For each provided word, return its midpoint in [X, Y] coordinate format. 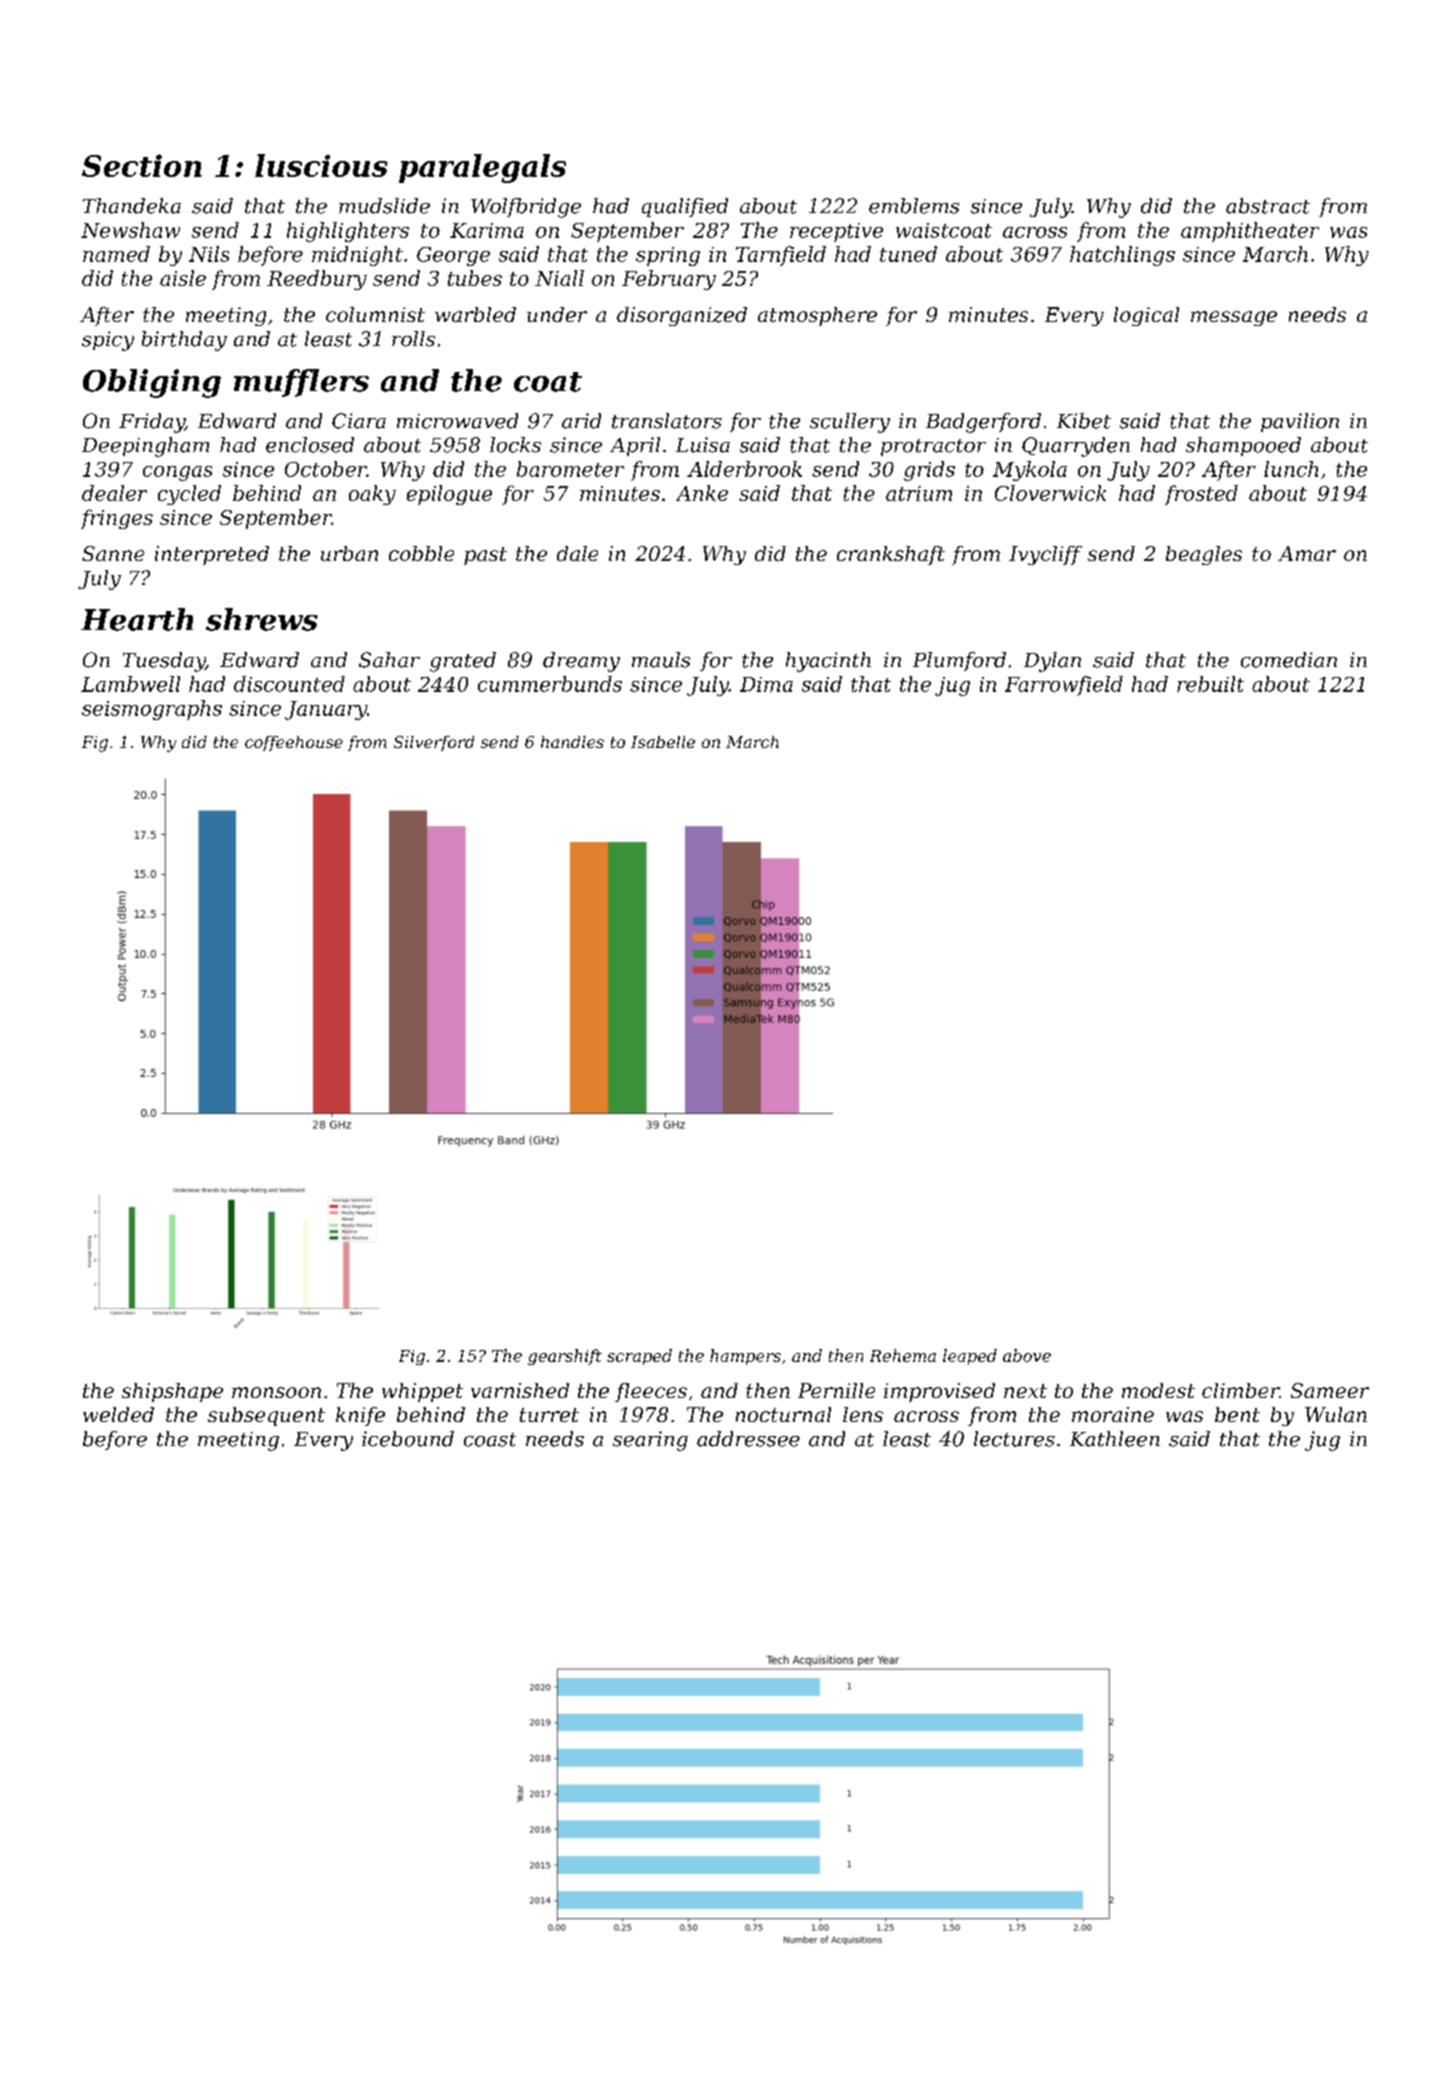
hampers [745, 1357]
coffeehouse [294, 743]
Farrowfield [1064, 686]
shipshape [172, 1392]
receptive [836, 232]
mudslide [384, 206]
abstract [1268, 206]
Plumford [959, 661]
